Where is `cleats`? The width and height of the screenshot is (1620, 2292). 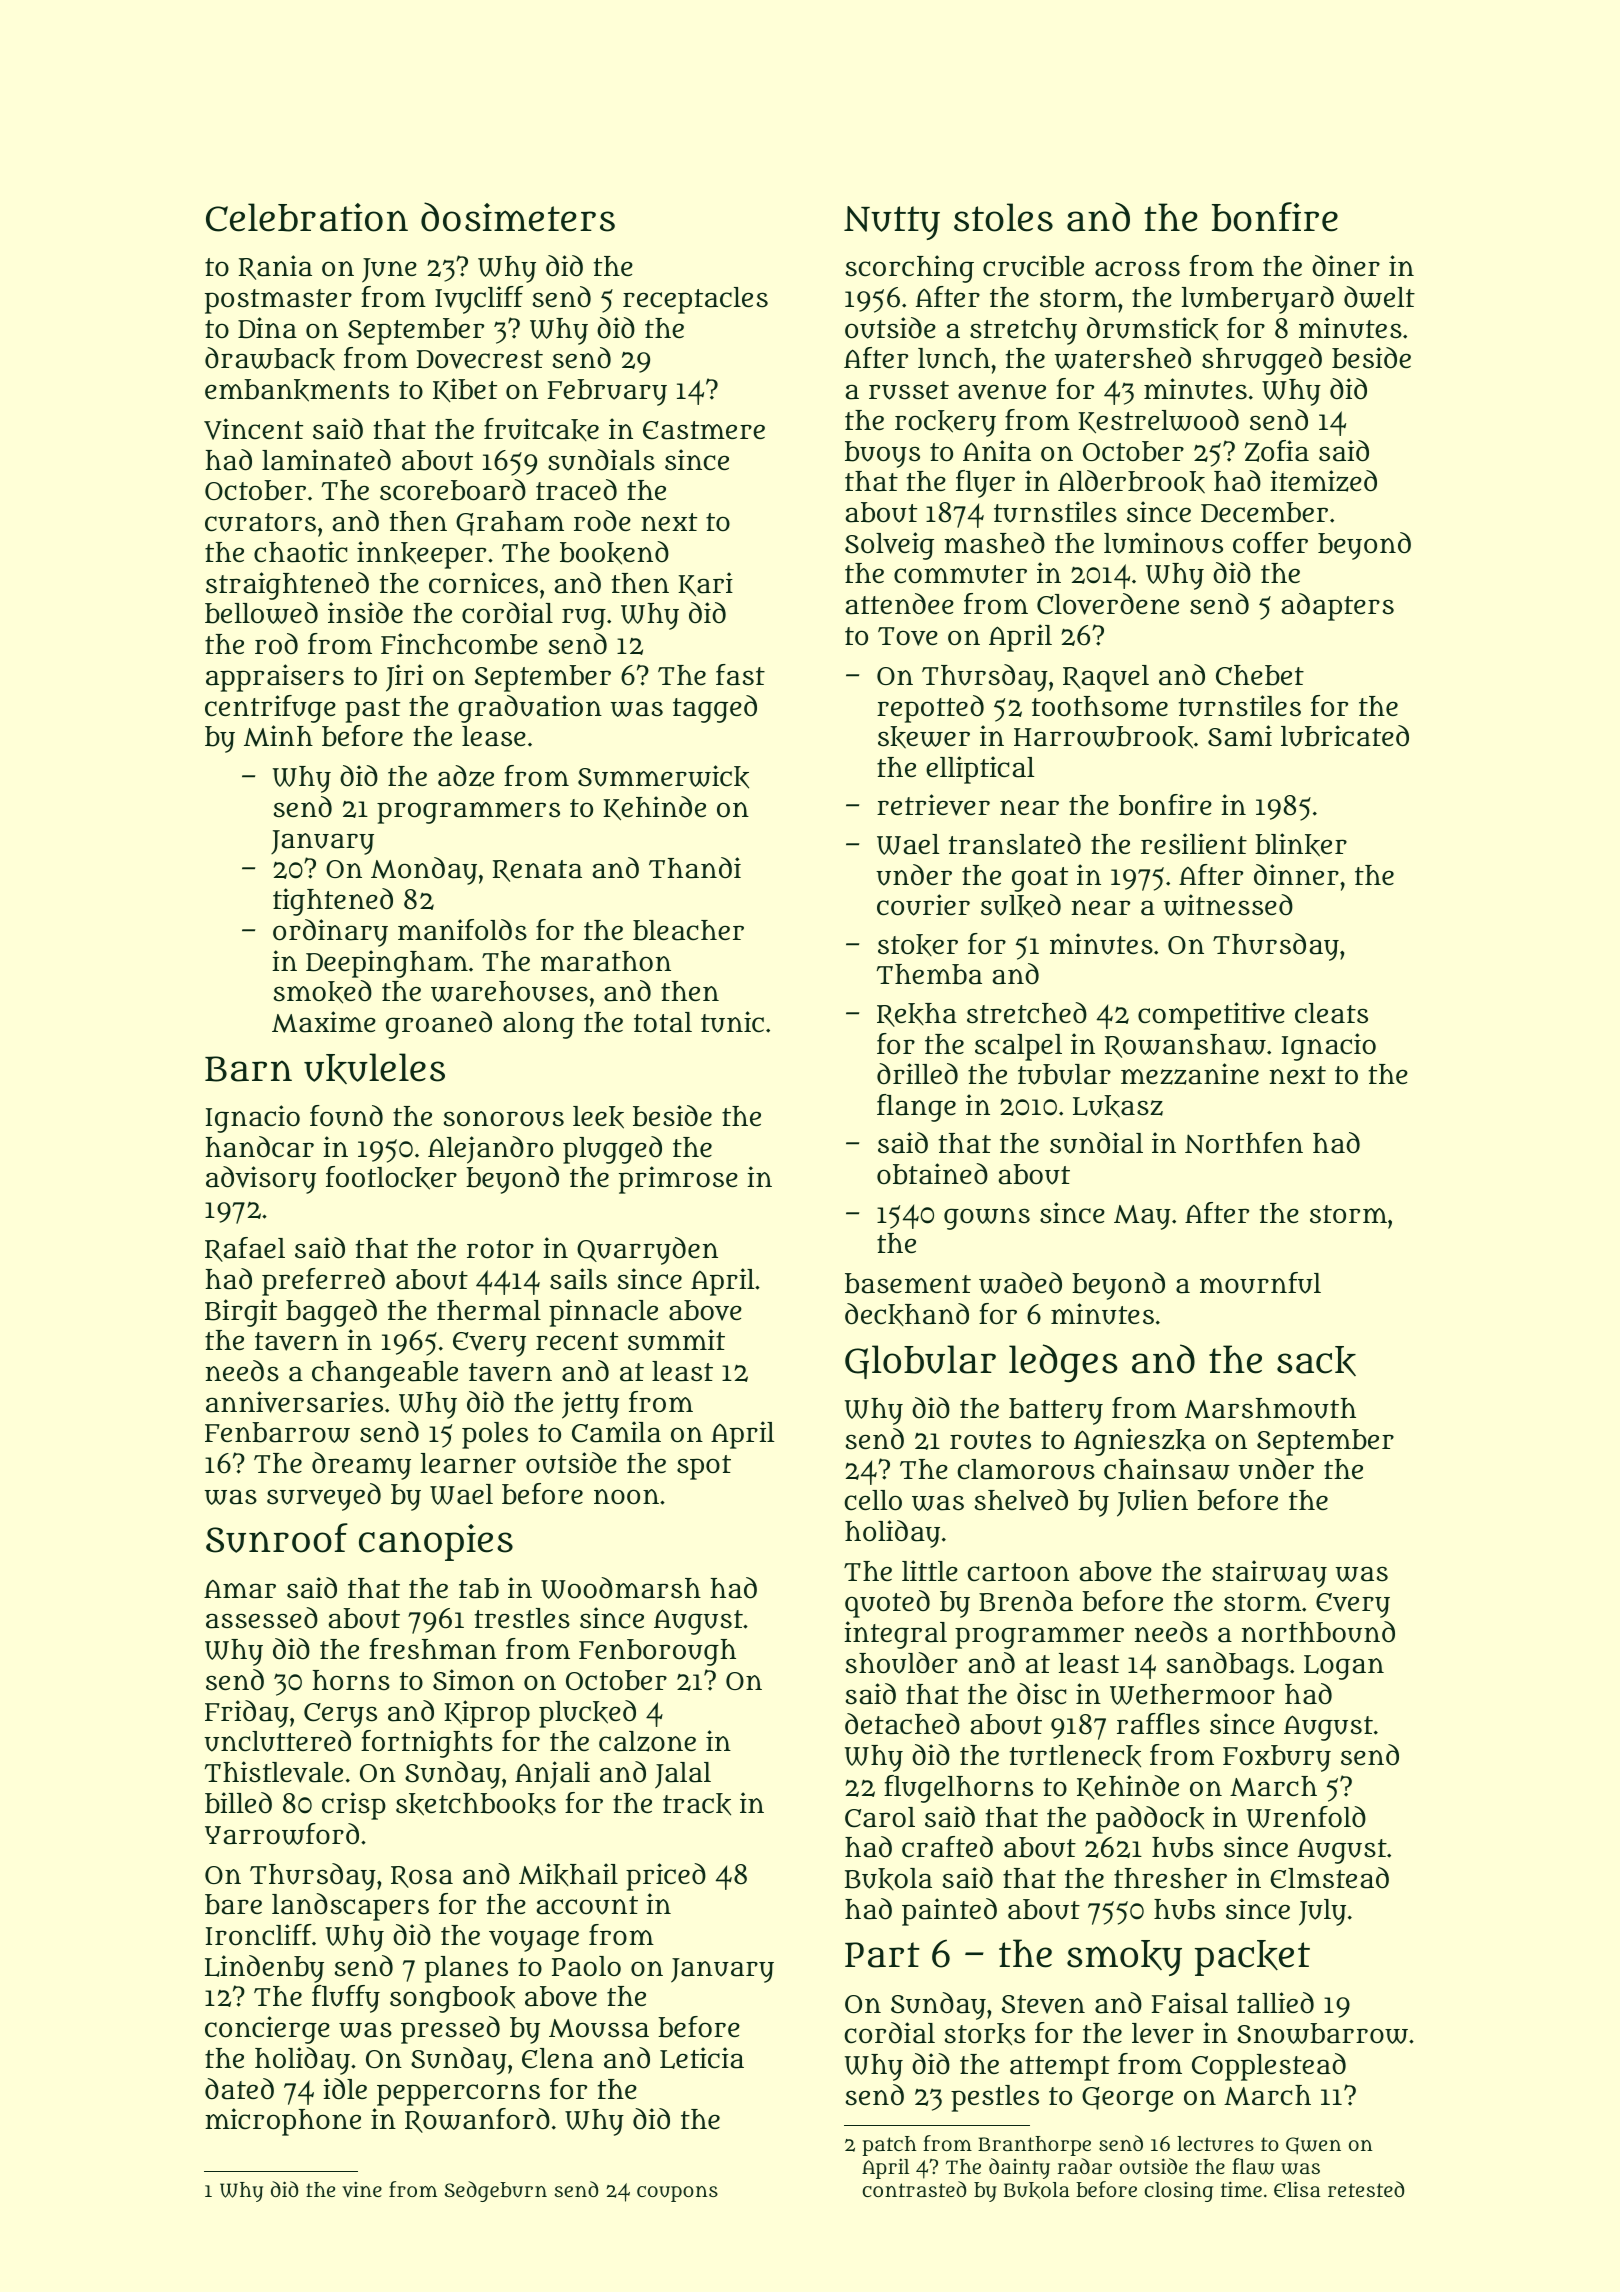
cleats is located at coordinates (1331, 1013).
